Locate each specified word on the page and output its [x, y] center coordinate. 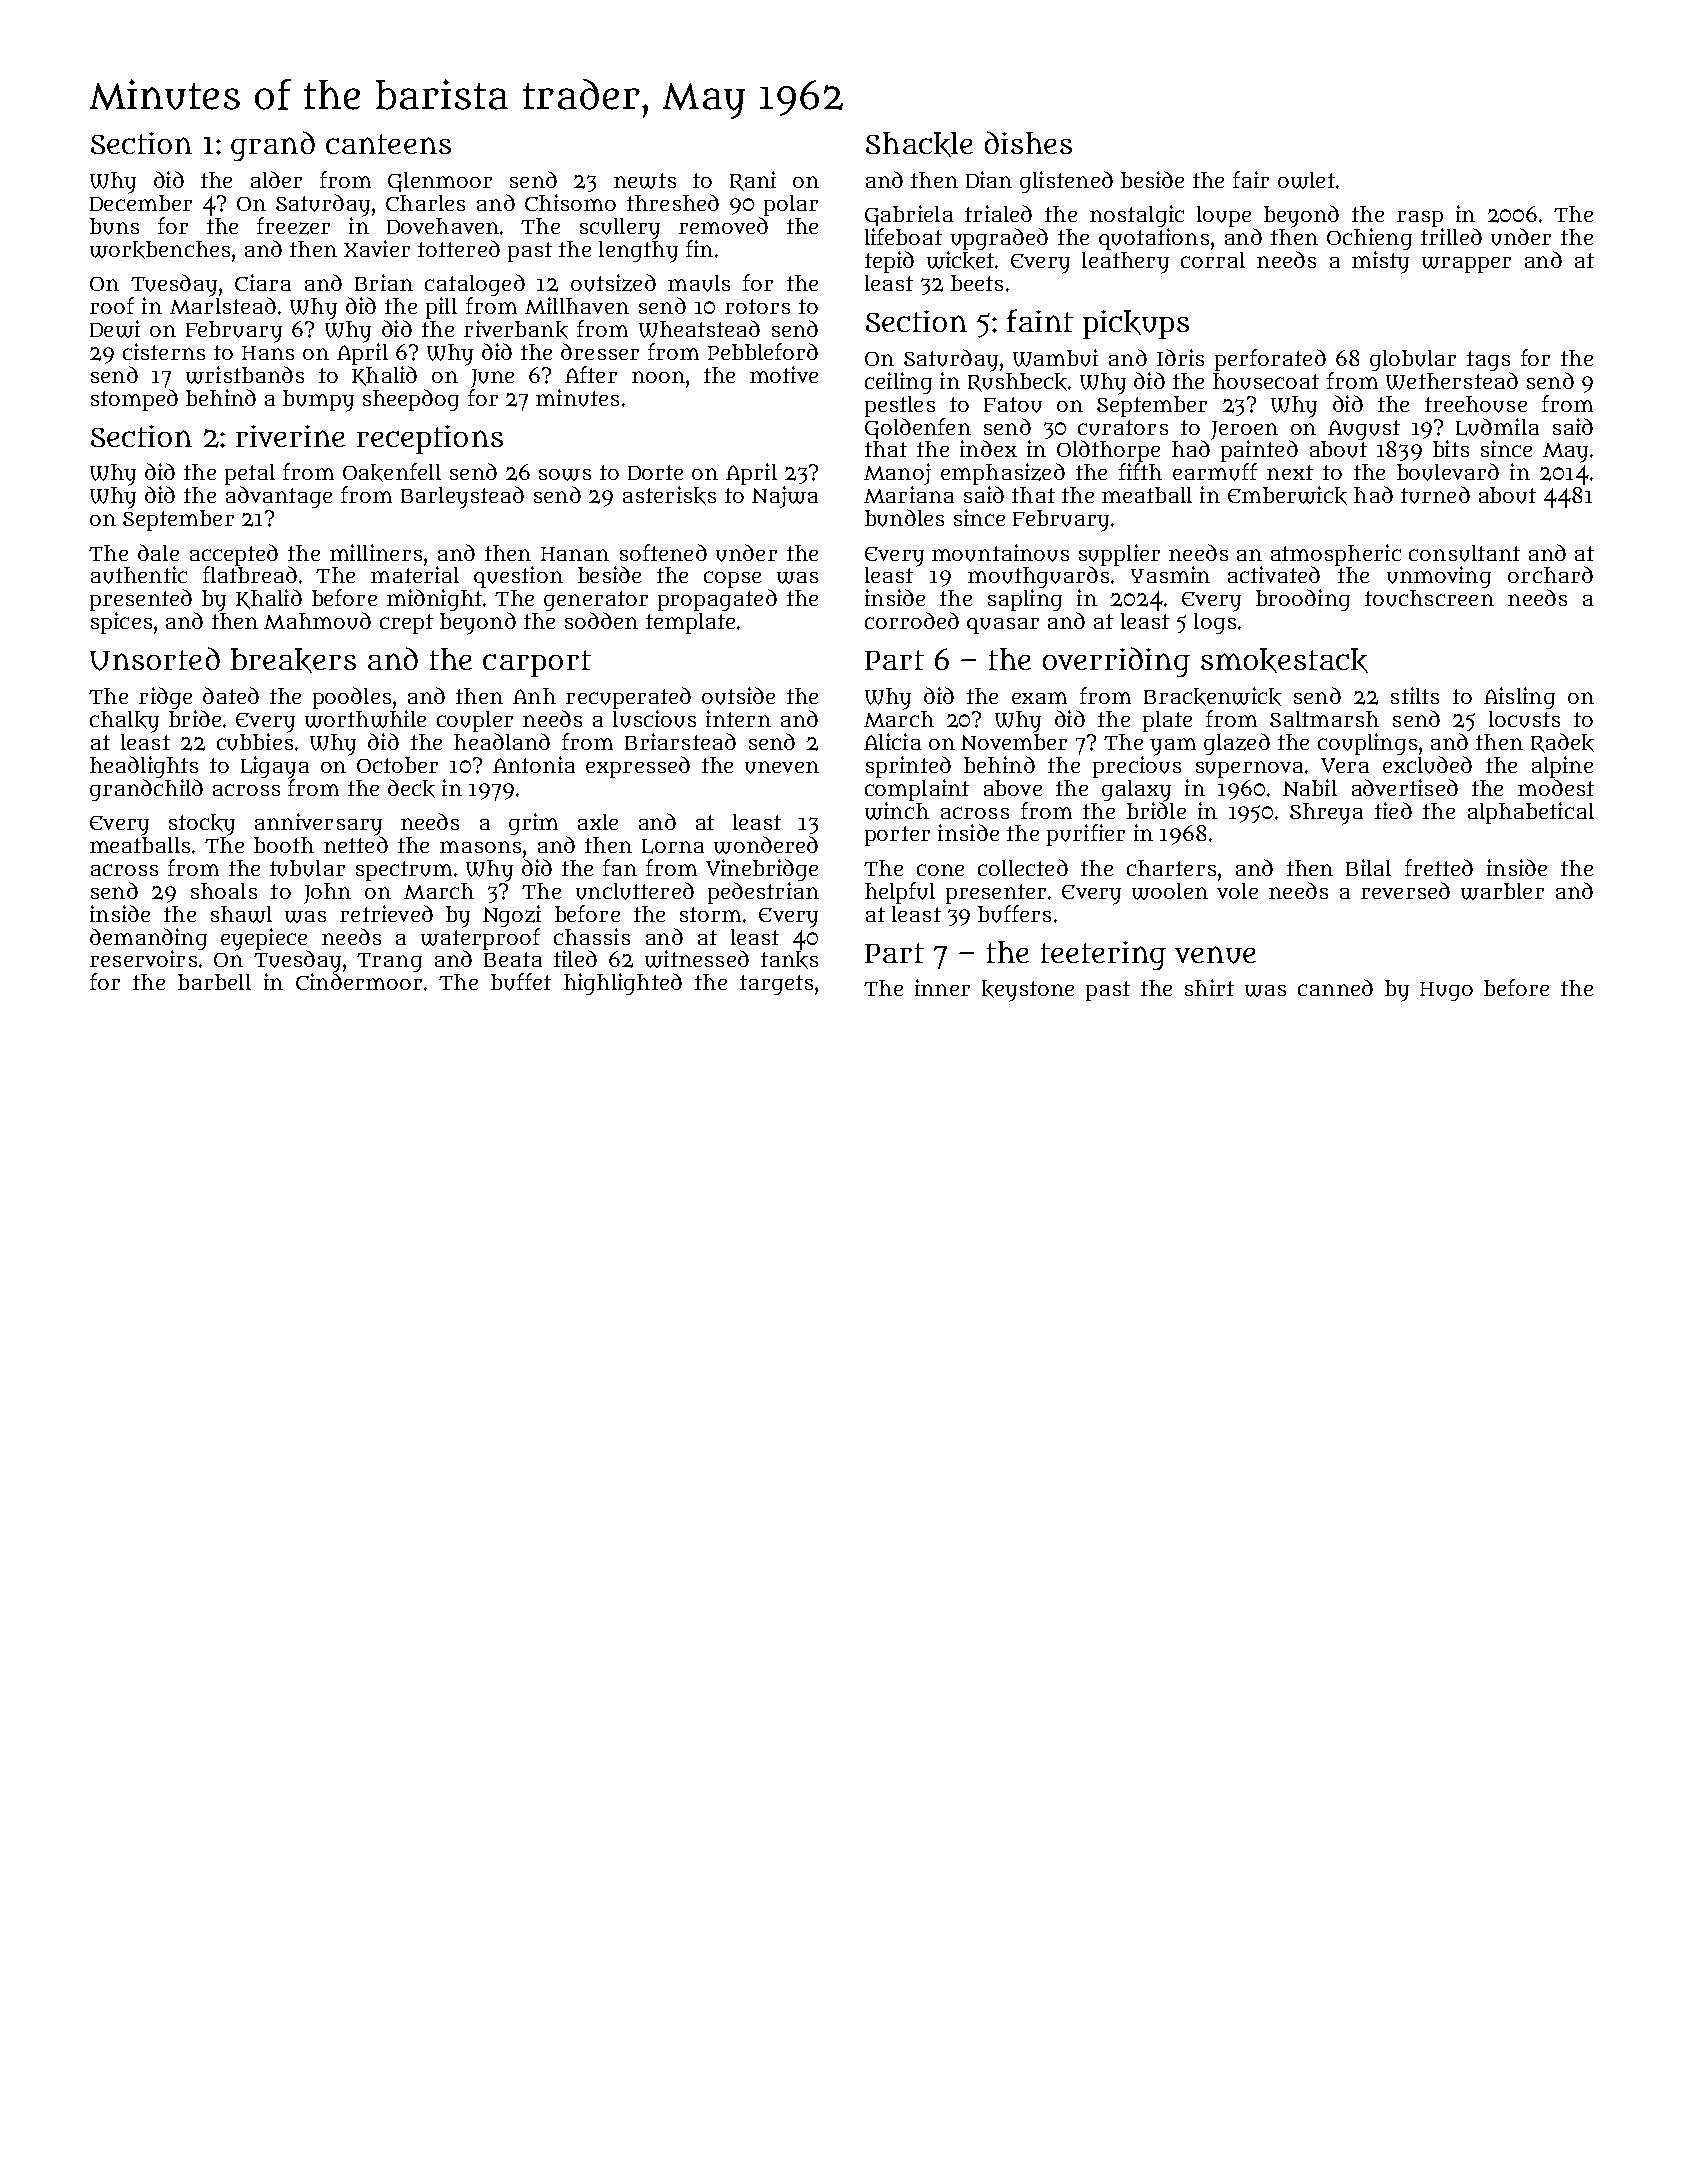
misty [1380, 262]
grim [533, 824]
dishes [1028, 142]
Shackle [919, 144]
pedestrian [763, 893]
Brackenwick [1212, 696]
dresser [600, 351]
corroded [912, 620]
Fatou [1013, 405]
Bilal [1368, 867]
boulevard [1448, 472]
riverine [290, 436]
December [141, 203]
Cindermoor [359, 981]
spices [121, 623]
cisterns [164, 351]
